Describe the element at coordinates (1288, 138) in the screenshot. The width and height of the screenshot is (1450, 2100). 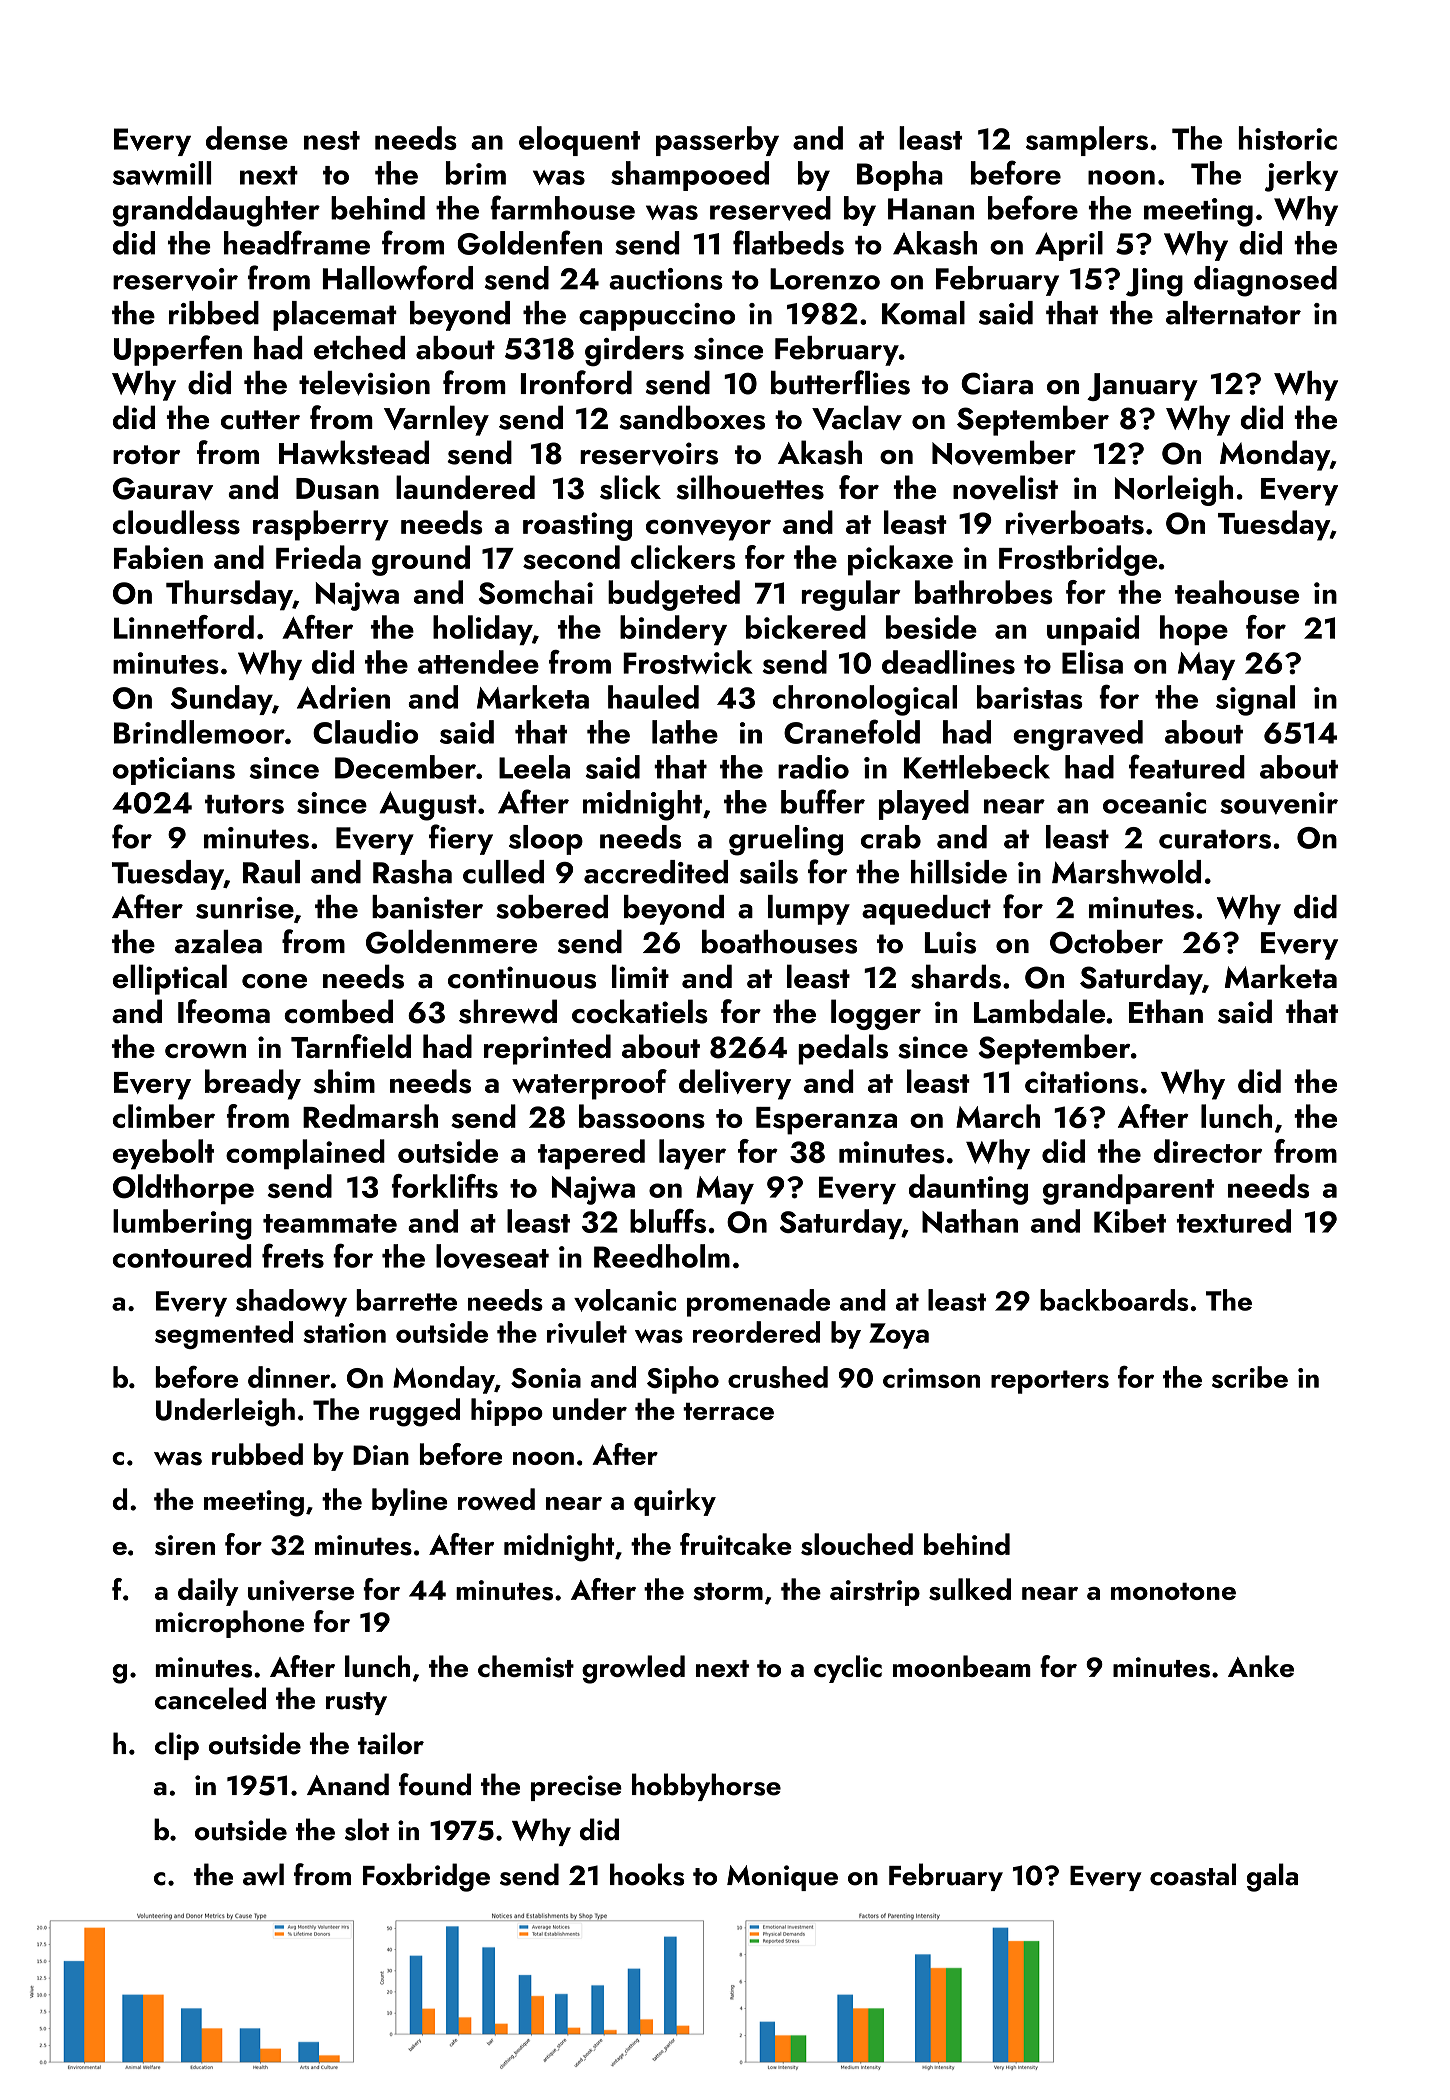
I see `historic` at that location.
